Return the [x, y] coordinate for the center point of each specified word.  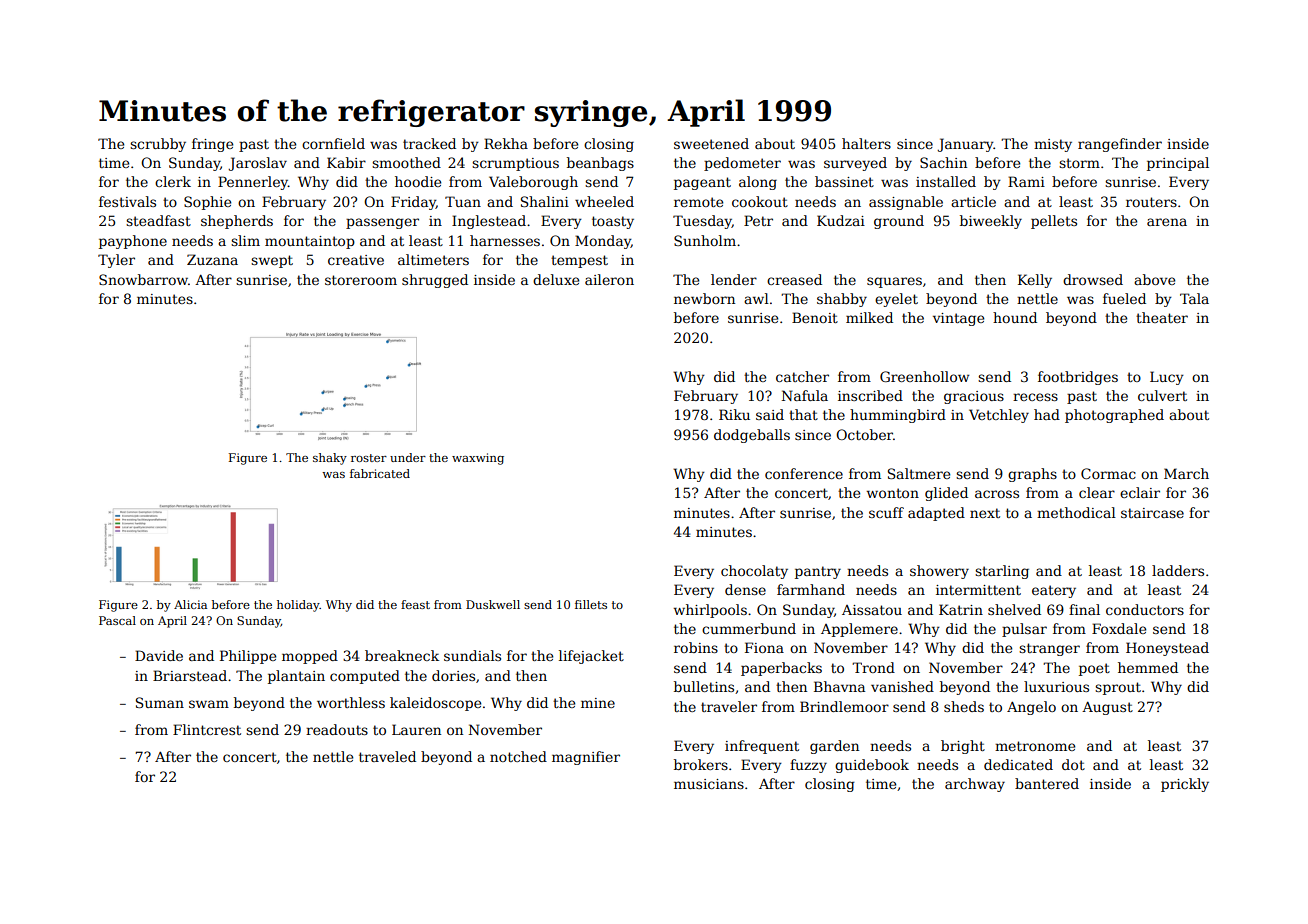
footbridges [1078, 378]
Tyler [116, 261]
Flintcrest [207, 729]
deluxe [556, 279]
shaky [330, 459]
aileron [609, 279]
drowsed [1093, 279]
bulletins [704, 686]
